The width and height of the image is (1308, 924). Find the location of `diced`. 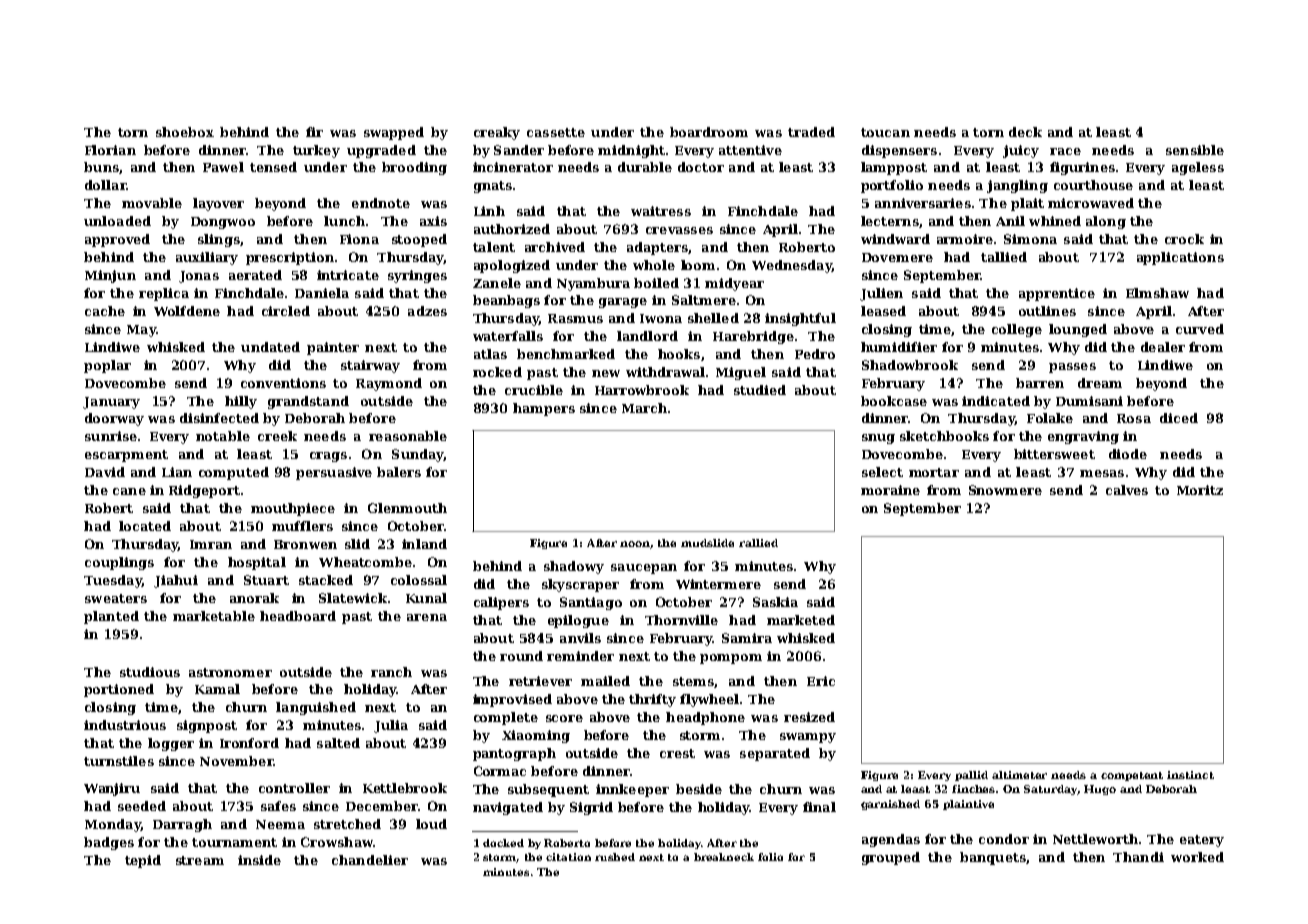

diced is located at coordinates (1179, 418).
